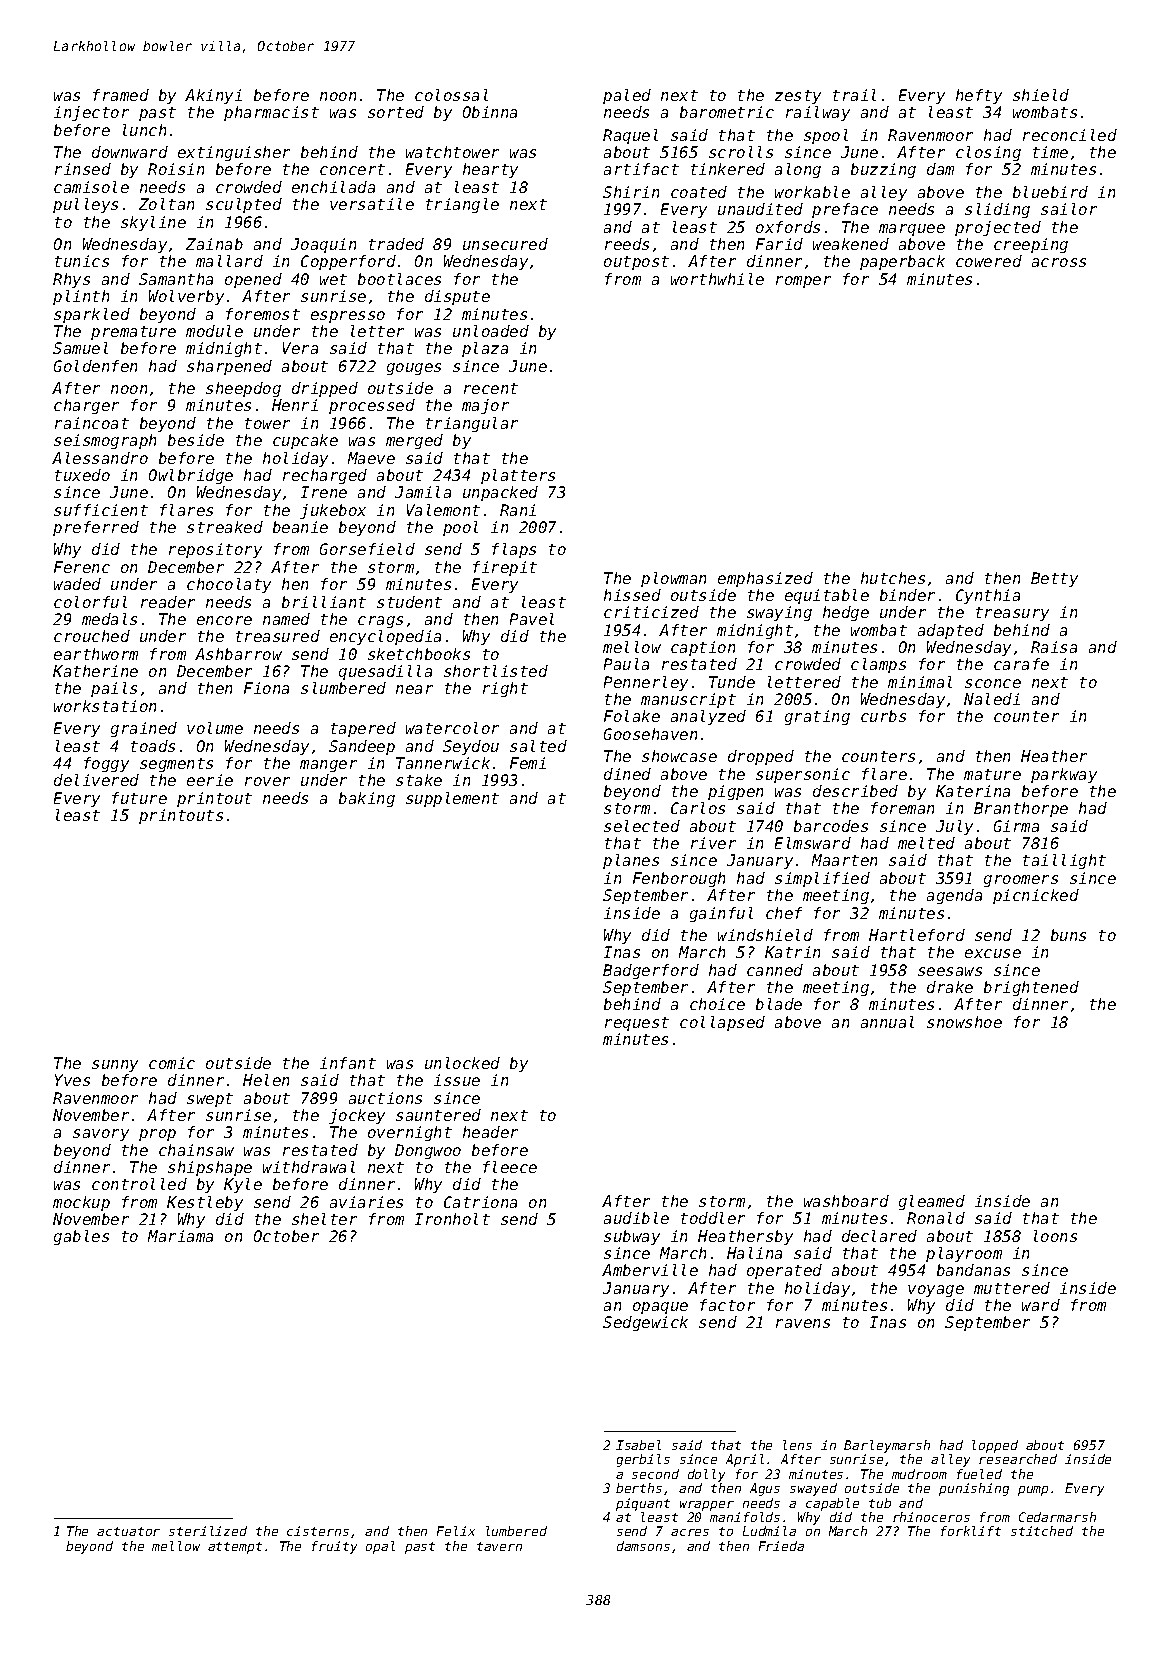  What do you see at coordinates (627, 96) in the document?
I see `paled` at bounding box center [627, 96].
